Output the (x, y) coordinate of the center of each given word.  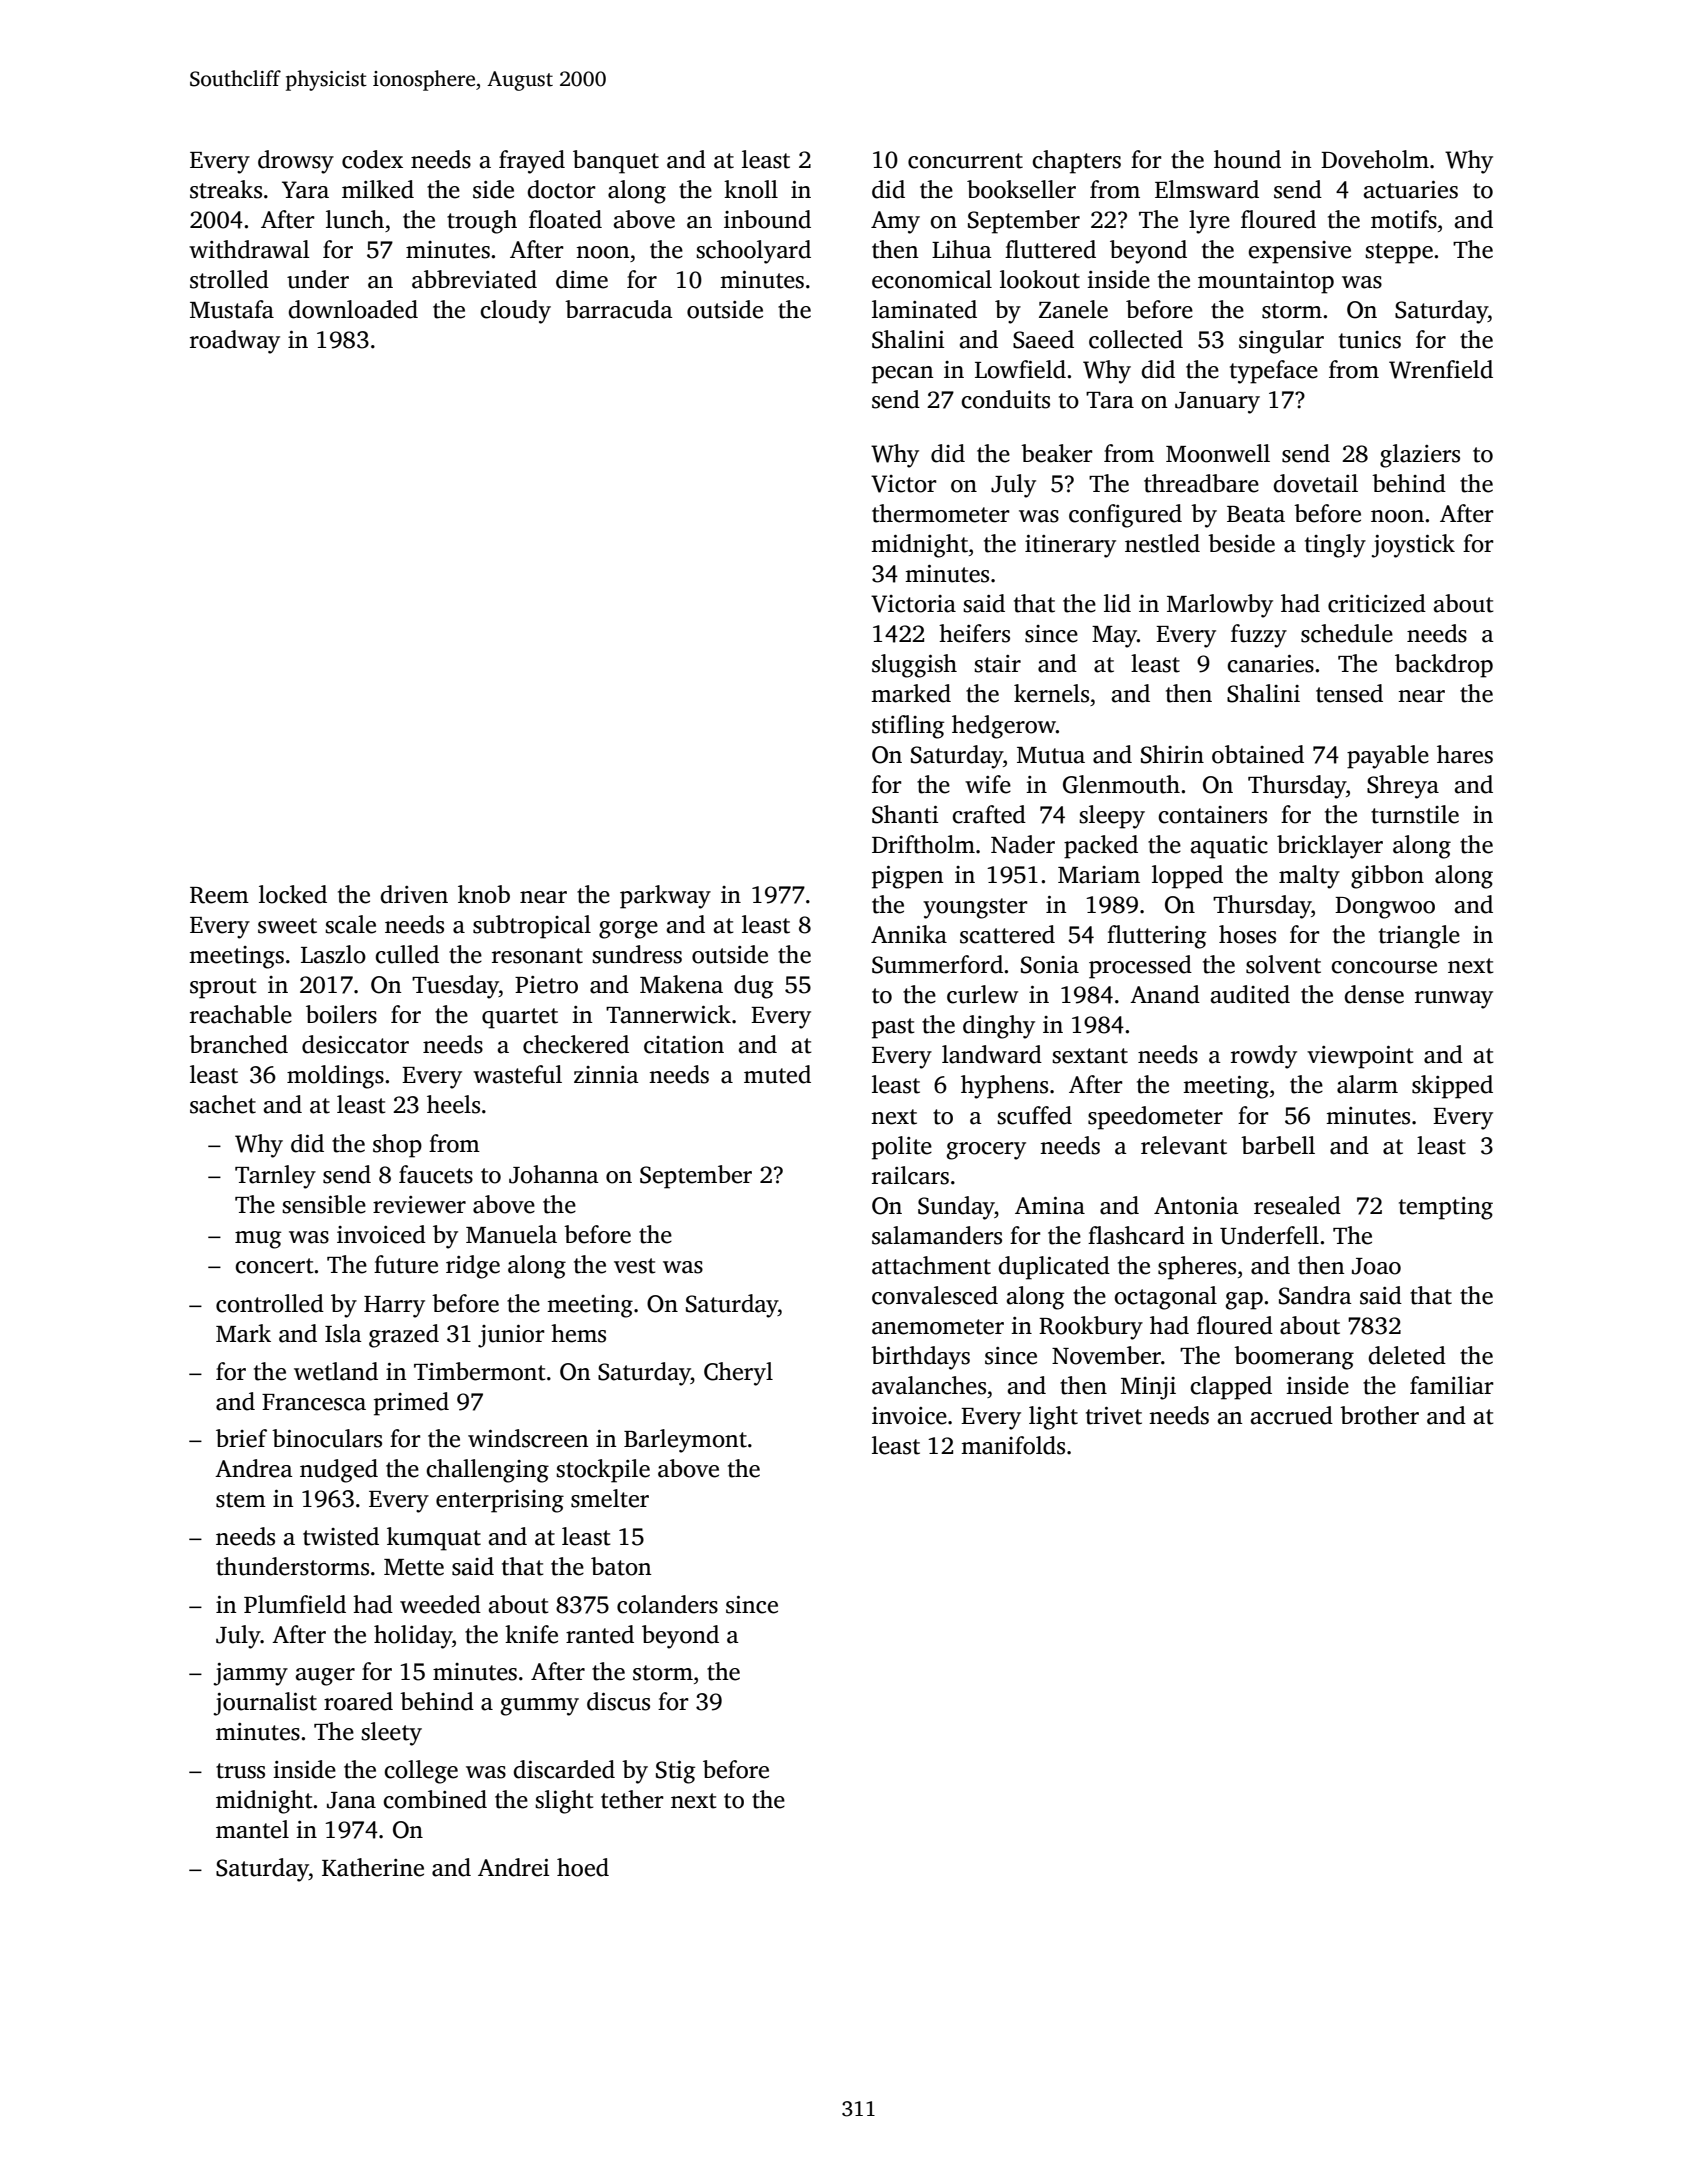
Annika (909, 934)
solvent (1283, 964)
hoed (583, 1867)
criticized (1377, 603)
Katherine (373, 1867)
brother (1379, 1415)
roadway (235, 342)
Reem (219, 895)
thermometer (941, 513)
